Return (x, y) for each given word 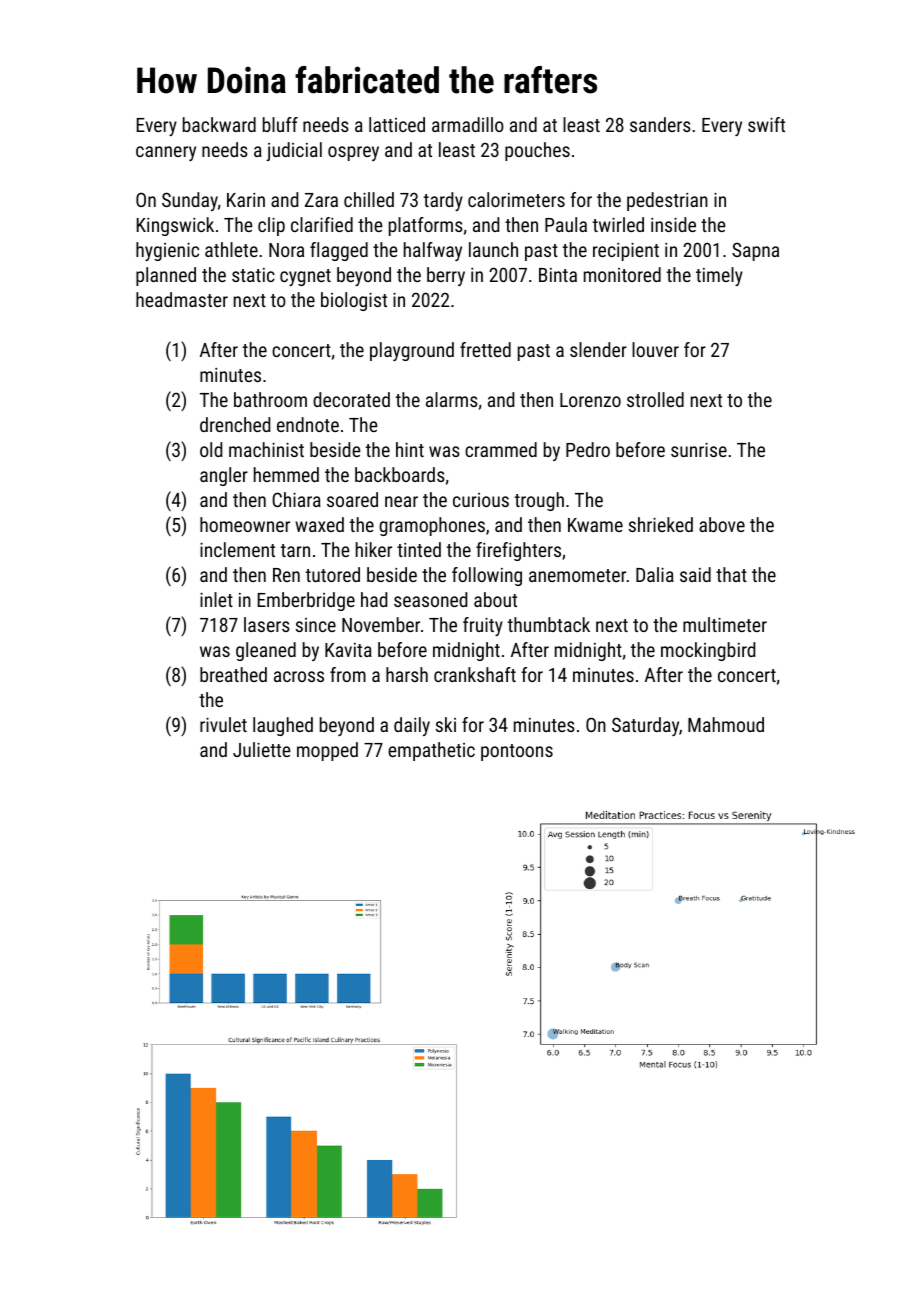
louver (655, 349)
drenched (235, 424)
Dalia (655, 574)
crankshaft (475, 674)
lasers (267, 624)
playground (412, 351)
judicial (294, 151)
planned (166, 276)
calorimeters (516, 199)
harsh (407, 674)
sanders (660, 124)
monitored (622, 274)
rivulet (223, 724)
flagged (339, 251)
